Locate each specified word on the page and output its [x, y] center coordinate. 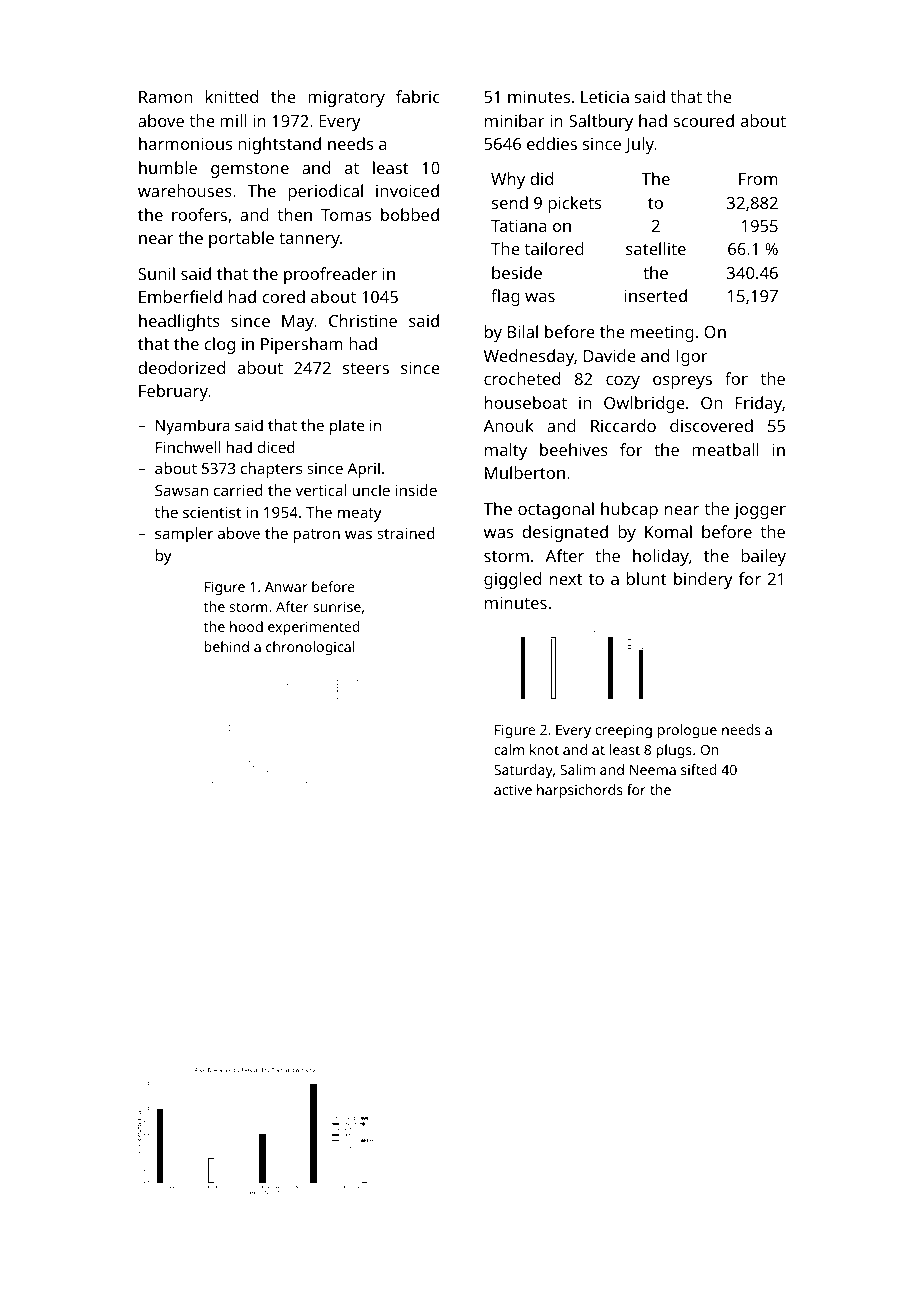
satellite [656, 248]
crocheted [522, 378]
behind [226, 646]
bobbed [410, 214]
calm [509, 749]
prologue [687, 731]
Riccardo [623, 425]
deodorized [181, 367]
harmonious [185, 143]
